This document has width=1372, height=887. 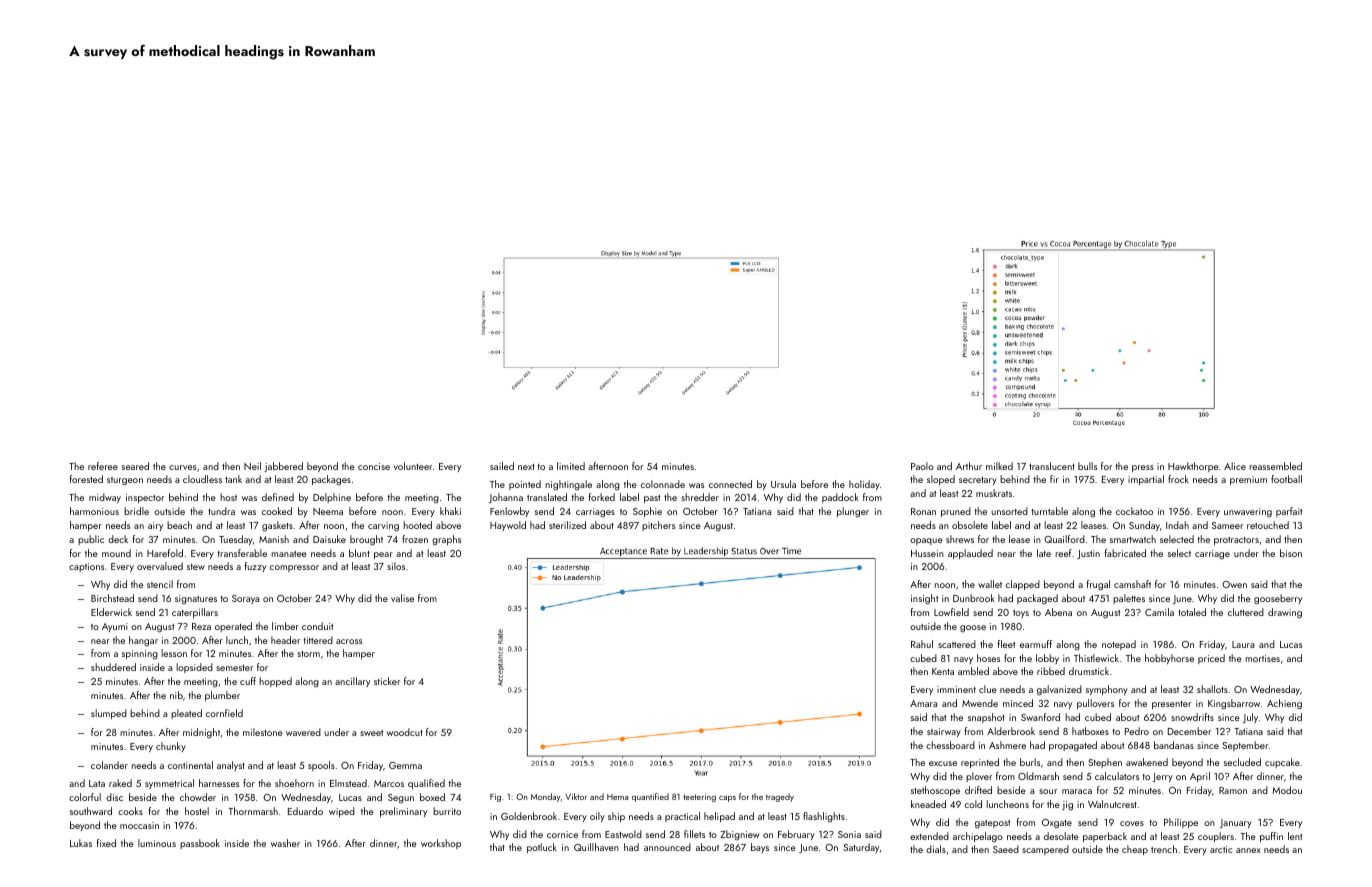 What do you see at coordinates (190, 765) in the document?
I see `continental` at bounding box center [190, 765].
